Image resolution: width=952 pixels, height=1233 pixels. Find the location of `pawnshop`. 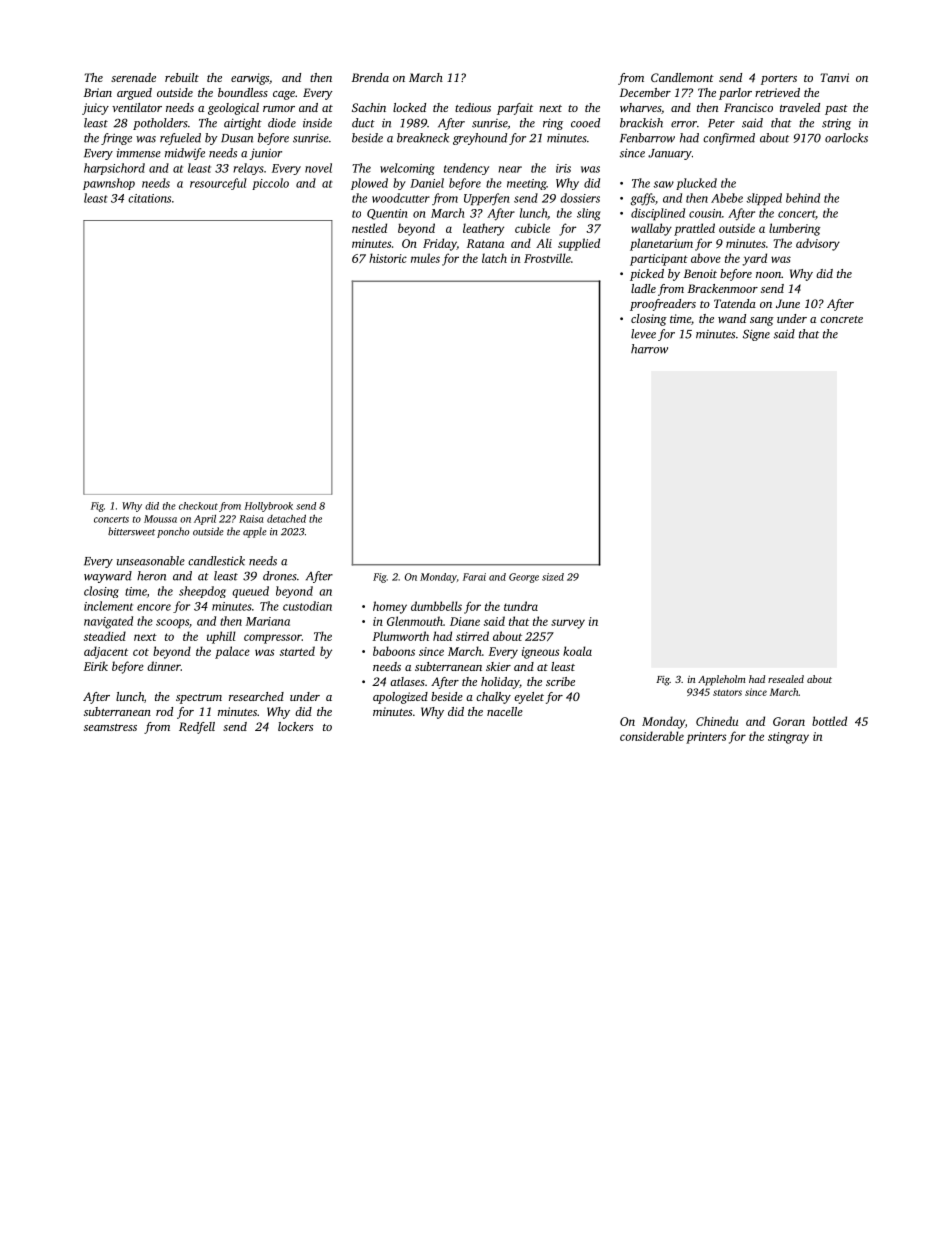

pawnshop is located at coordinates (109, 184).
